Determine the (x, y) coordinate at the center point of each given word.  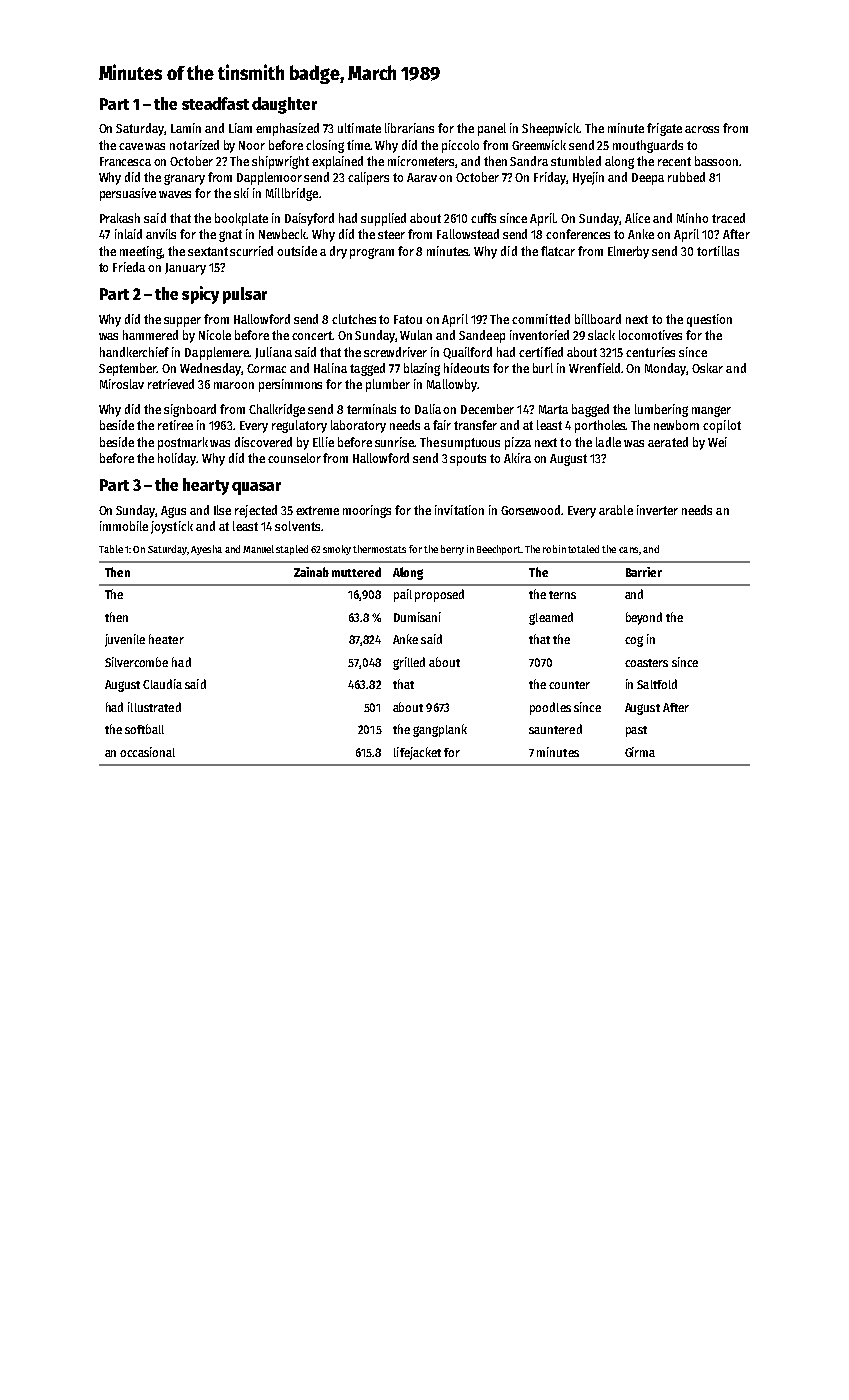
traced (728, 218)
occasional (147, 752)
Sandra (529, 161)
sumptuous (470, 444)
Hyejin (588, 178)
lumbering (661, 410)
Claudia (162, 684)
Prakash (120, 218)
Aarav (422, 177)
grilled (409, 663)
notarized (194, 145)
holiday (177, 459)
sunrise (394, 442)
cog (634, 641)
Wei (717, 442)
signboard (190, 410)
